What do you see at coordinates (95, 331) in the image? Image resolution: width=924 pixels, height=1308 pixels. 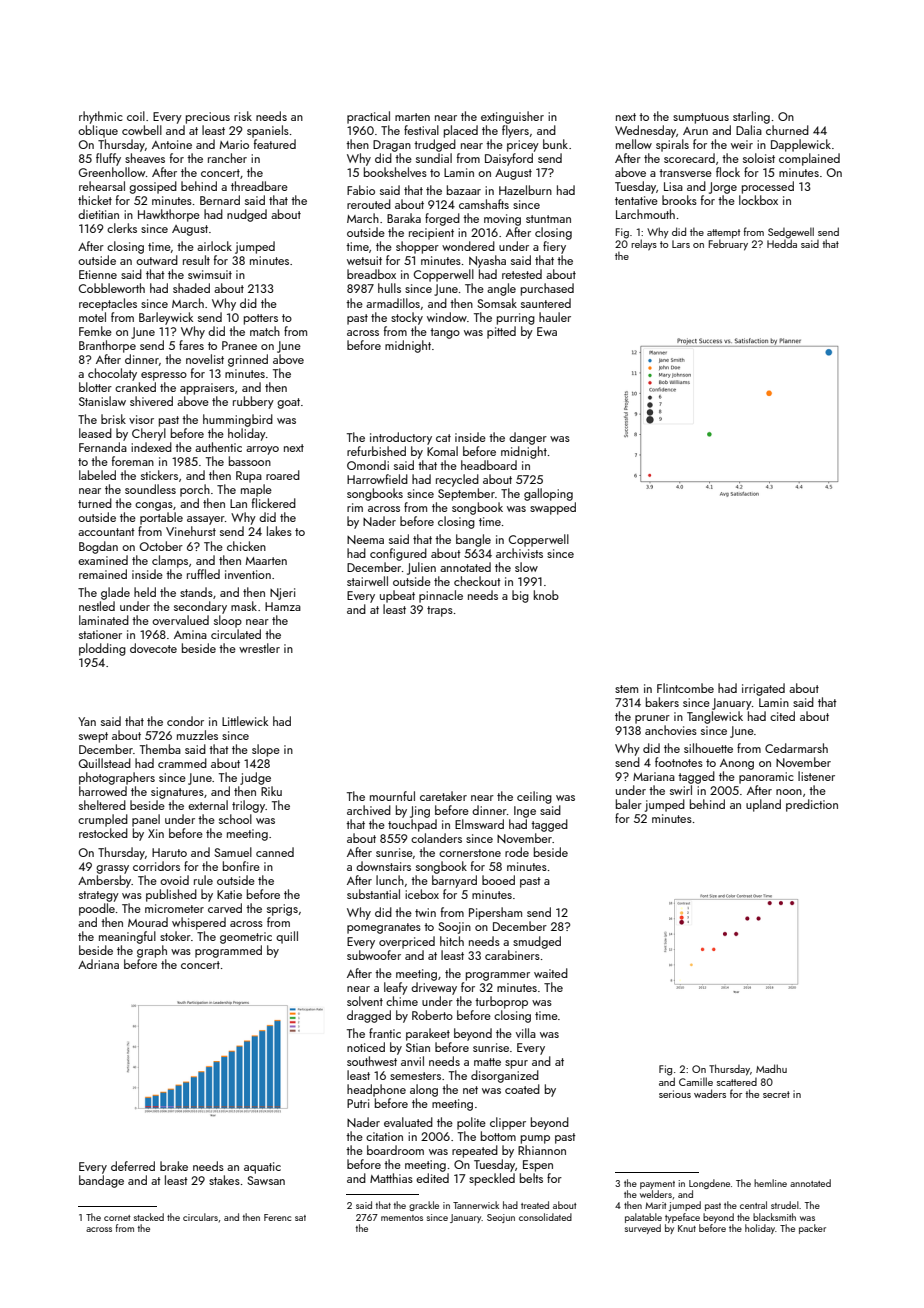 I see `Femke` at bounding box center [95, 331].
